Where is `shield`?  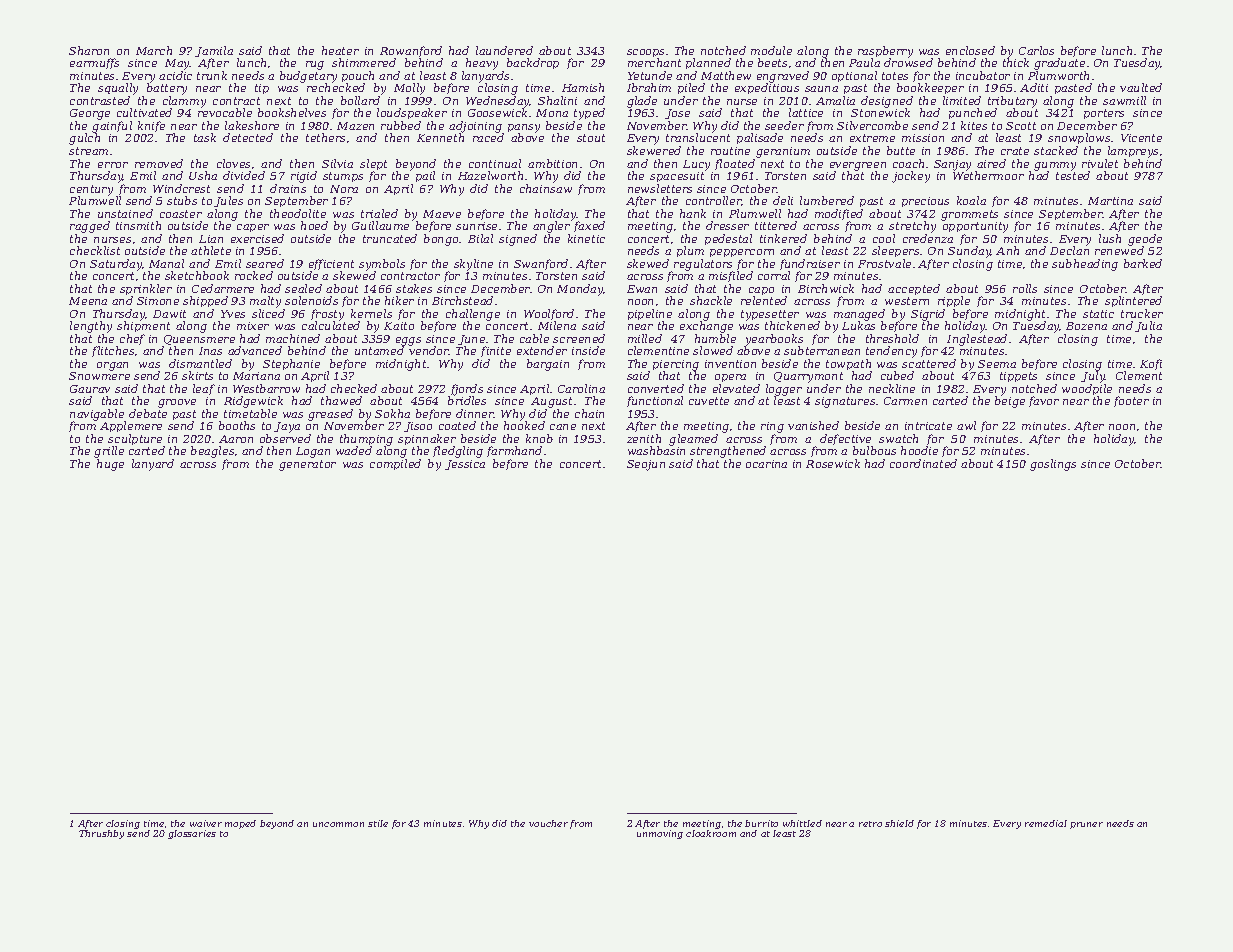 shield is located at coordinates (899, 823).
